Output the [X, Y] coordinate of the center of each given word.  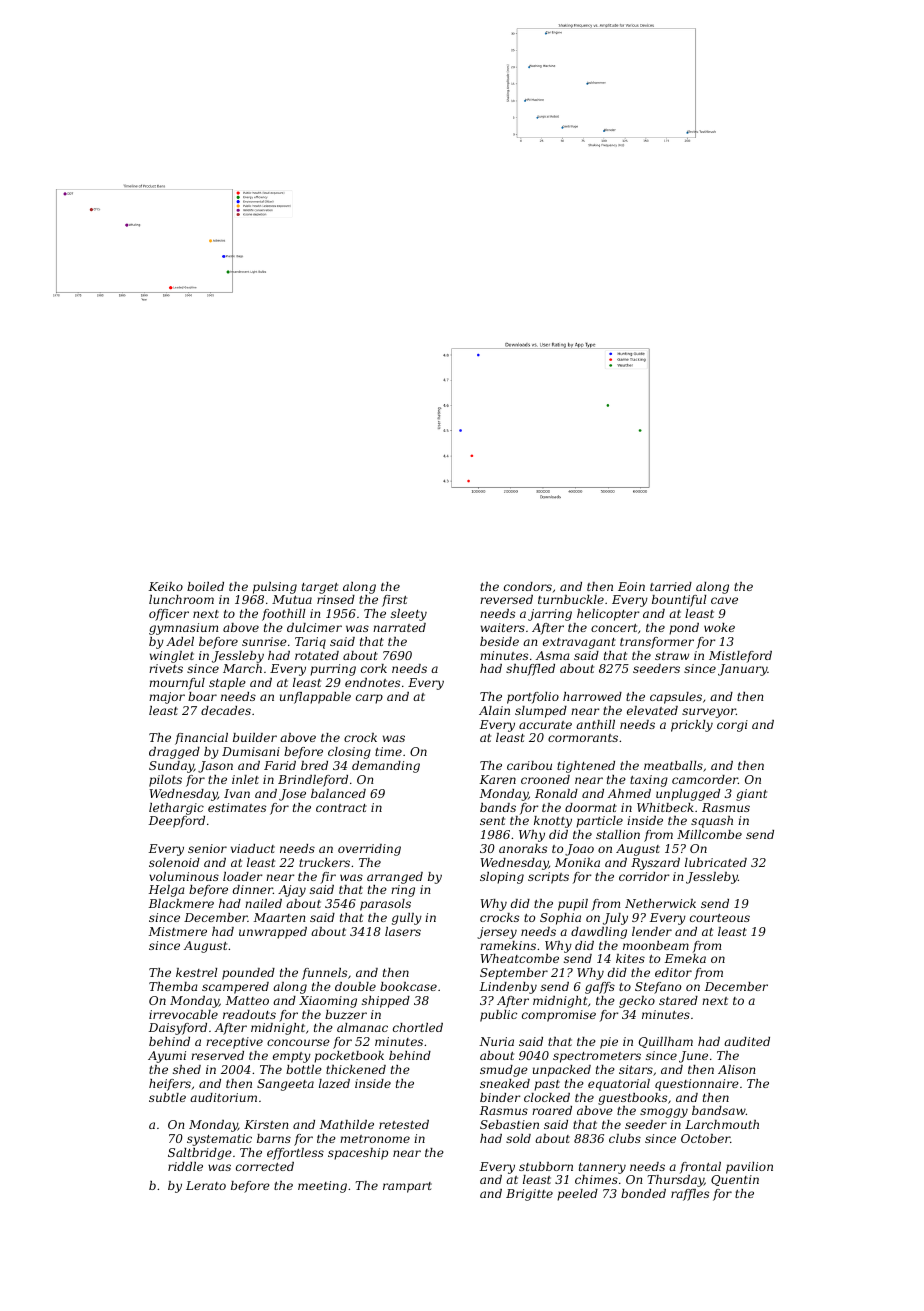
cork [374, 668]
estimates [237, 807]
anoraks [523, 848]
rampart [407, 1187]
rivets [166, 668]
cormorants [583, 738]
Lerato [206, 1185]
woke [719, 627]
